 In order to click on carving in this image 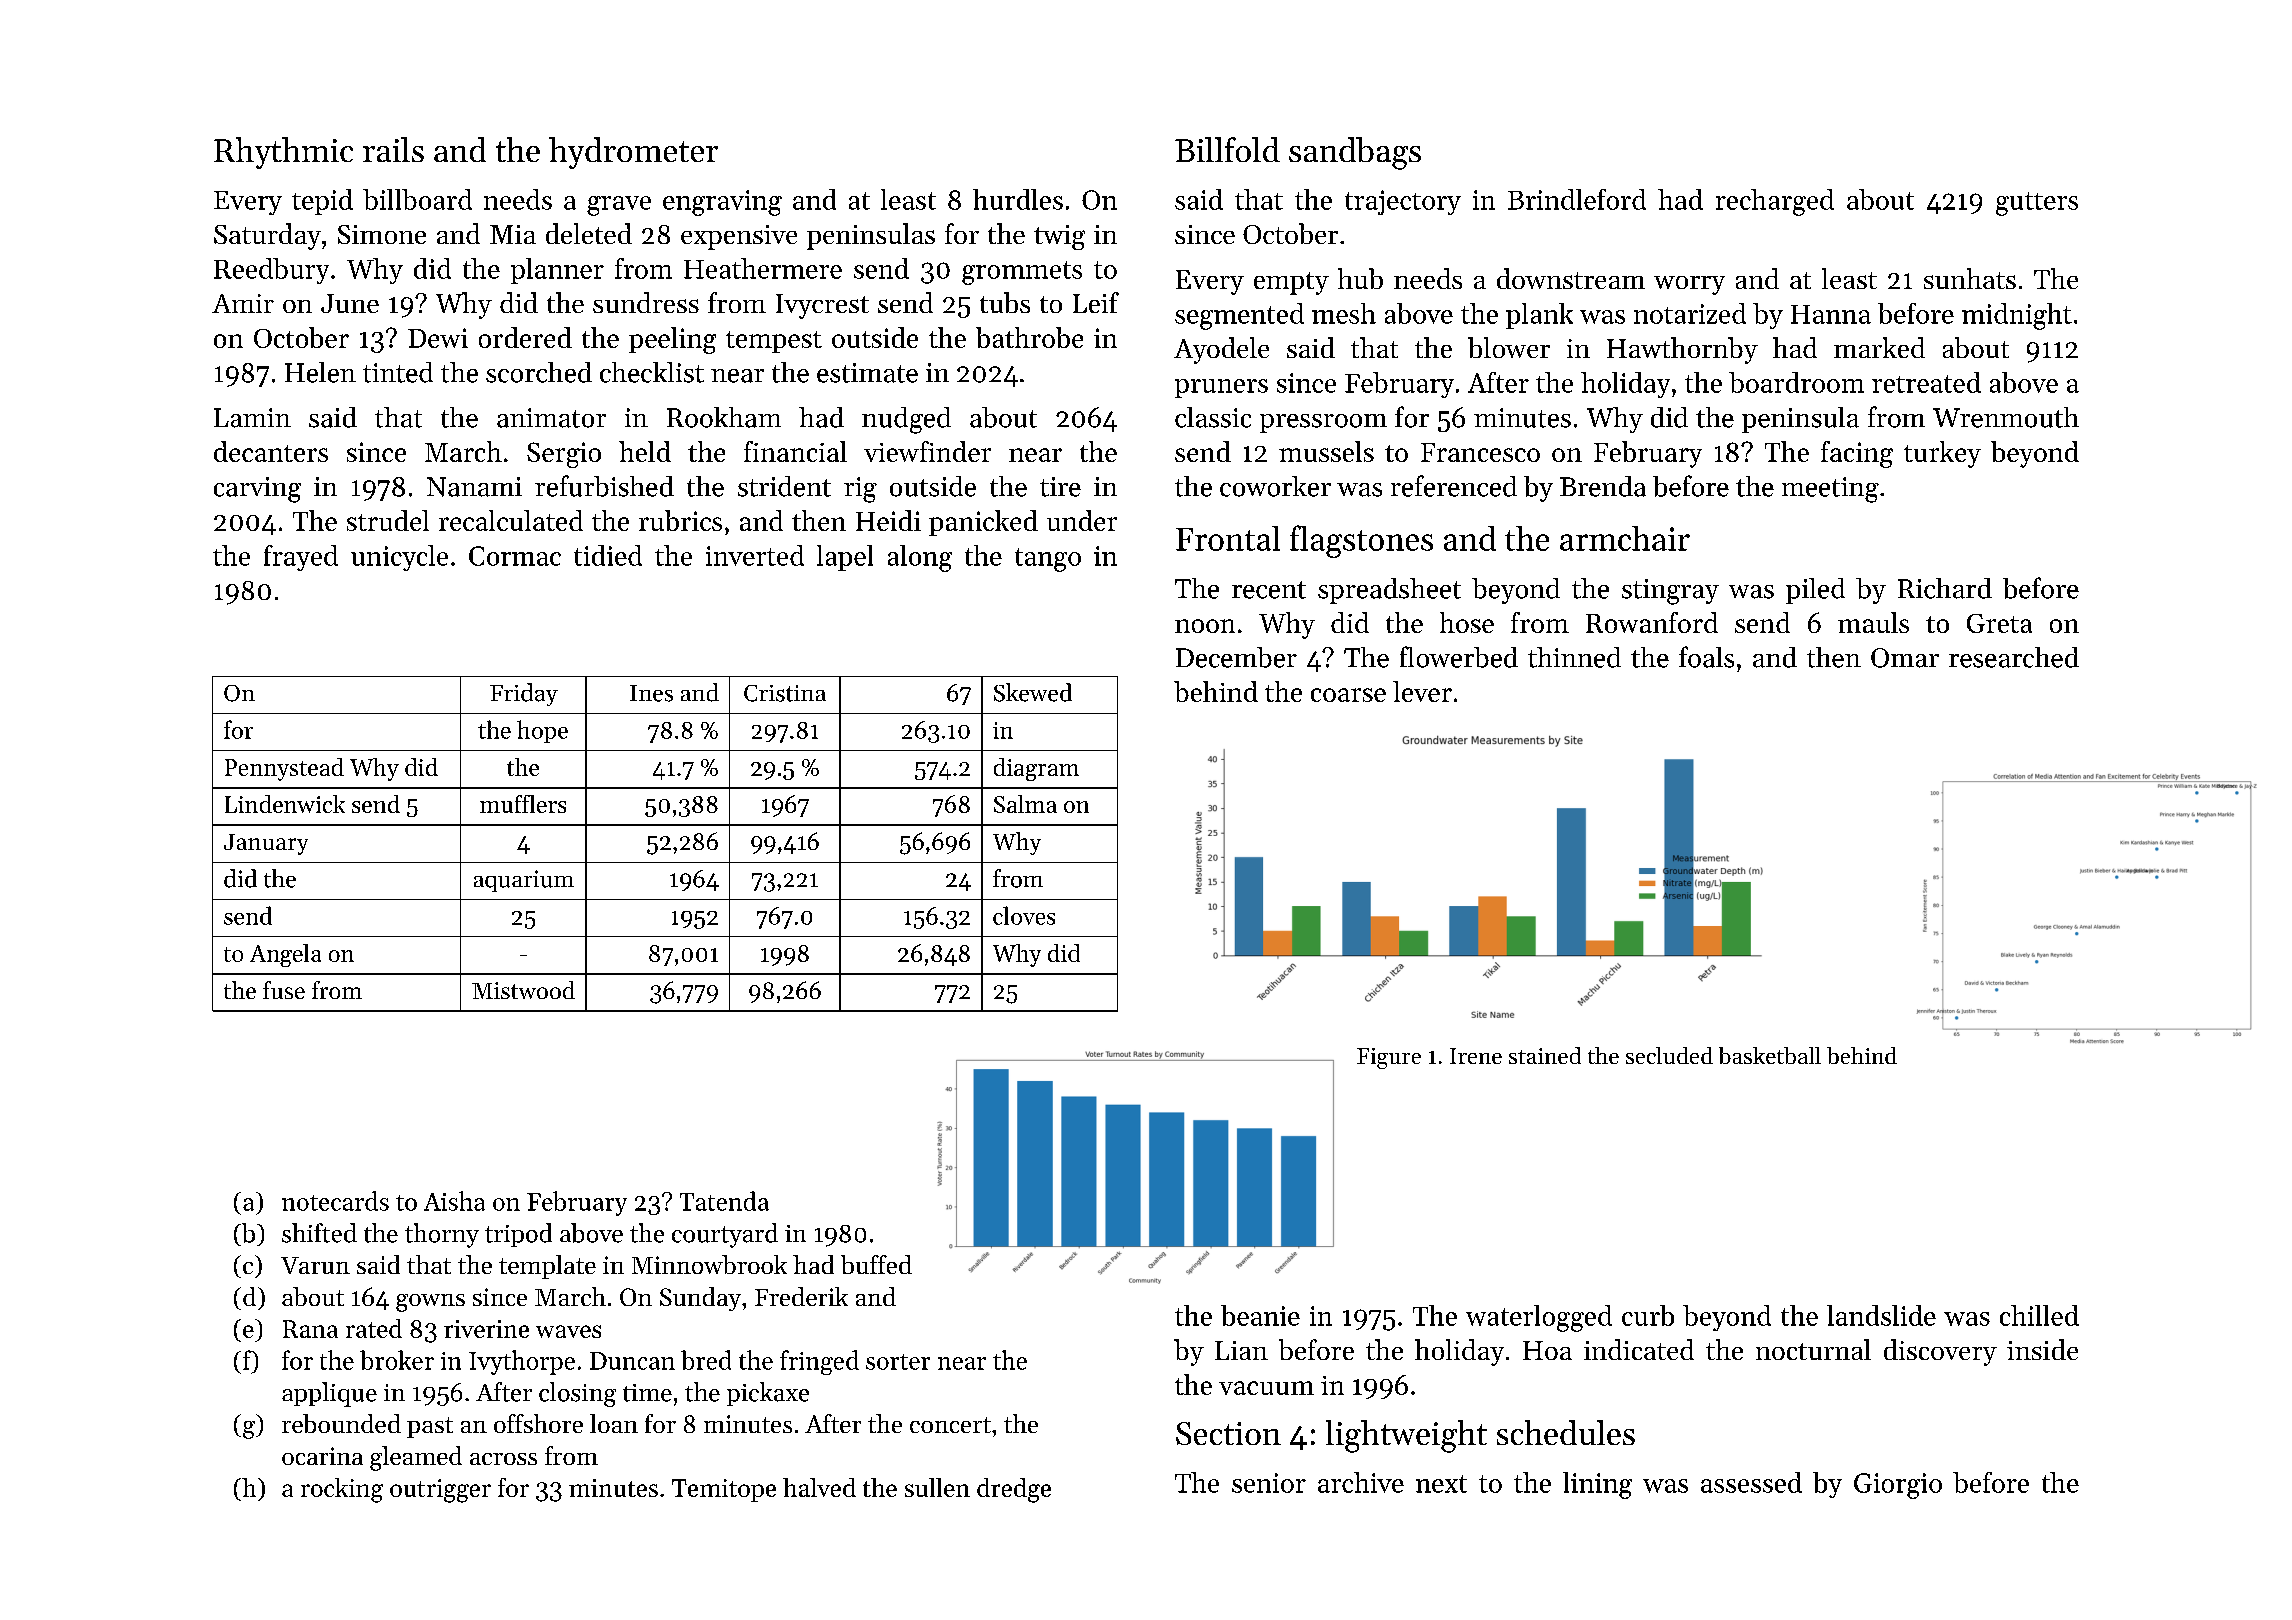, I will do `click(257, 490)`.
